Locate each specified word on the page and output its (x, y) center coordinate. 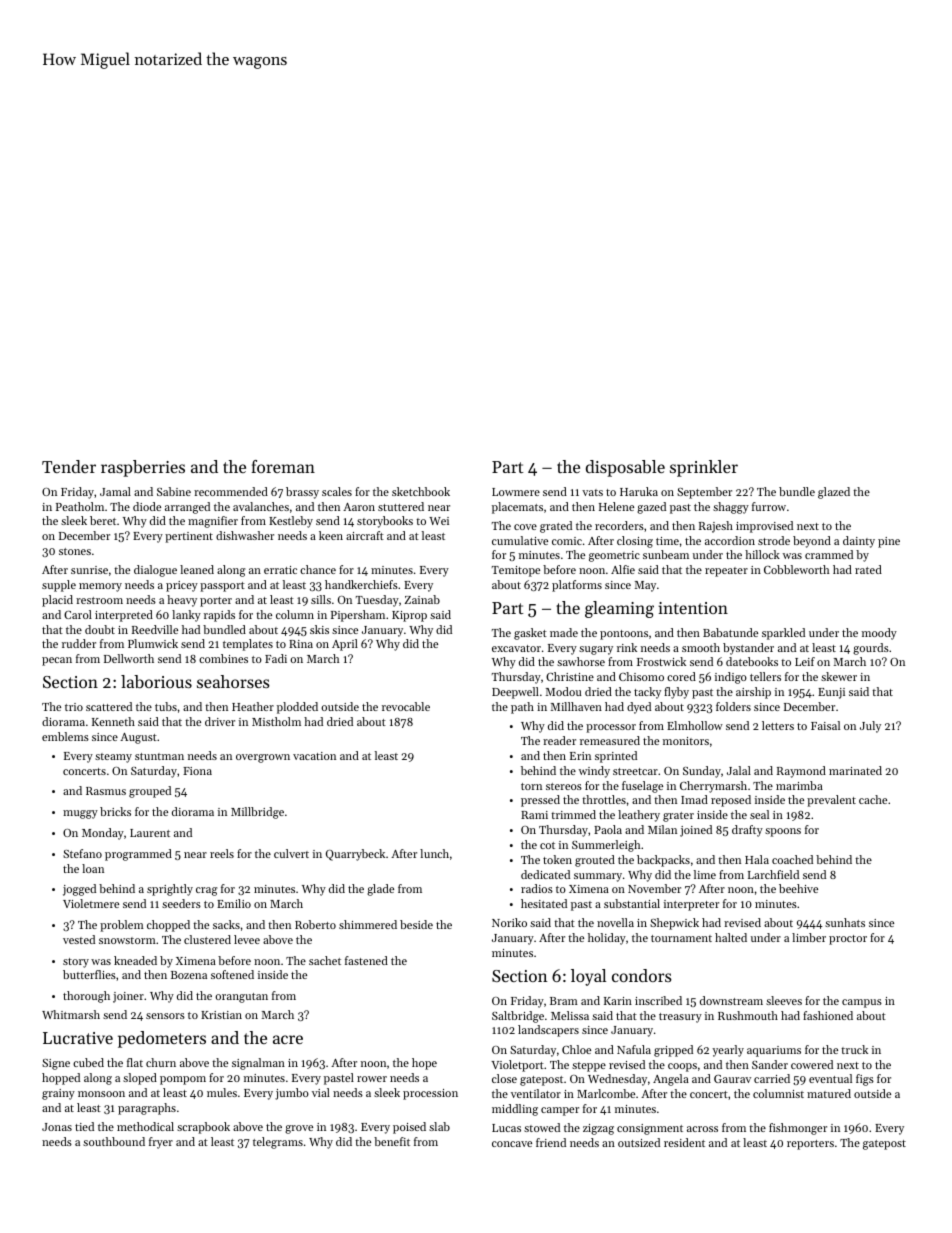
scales (337, 491)
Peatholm (80, 506)
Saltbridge (518, 1017)
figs (865, 1080)
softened (232, 974)
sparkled (783, 634)
